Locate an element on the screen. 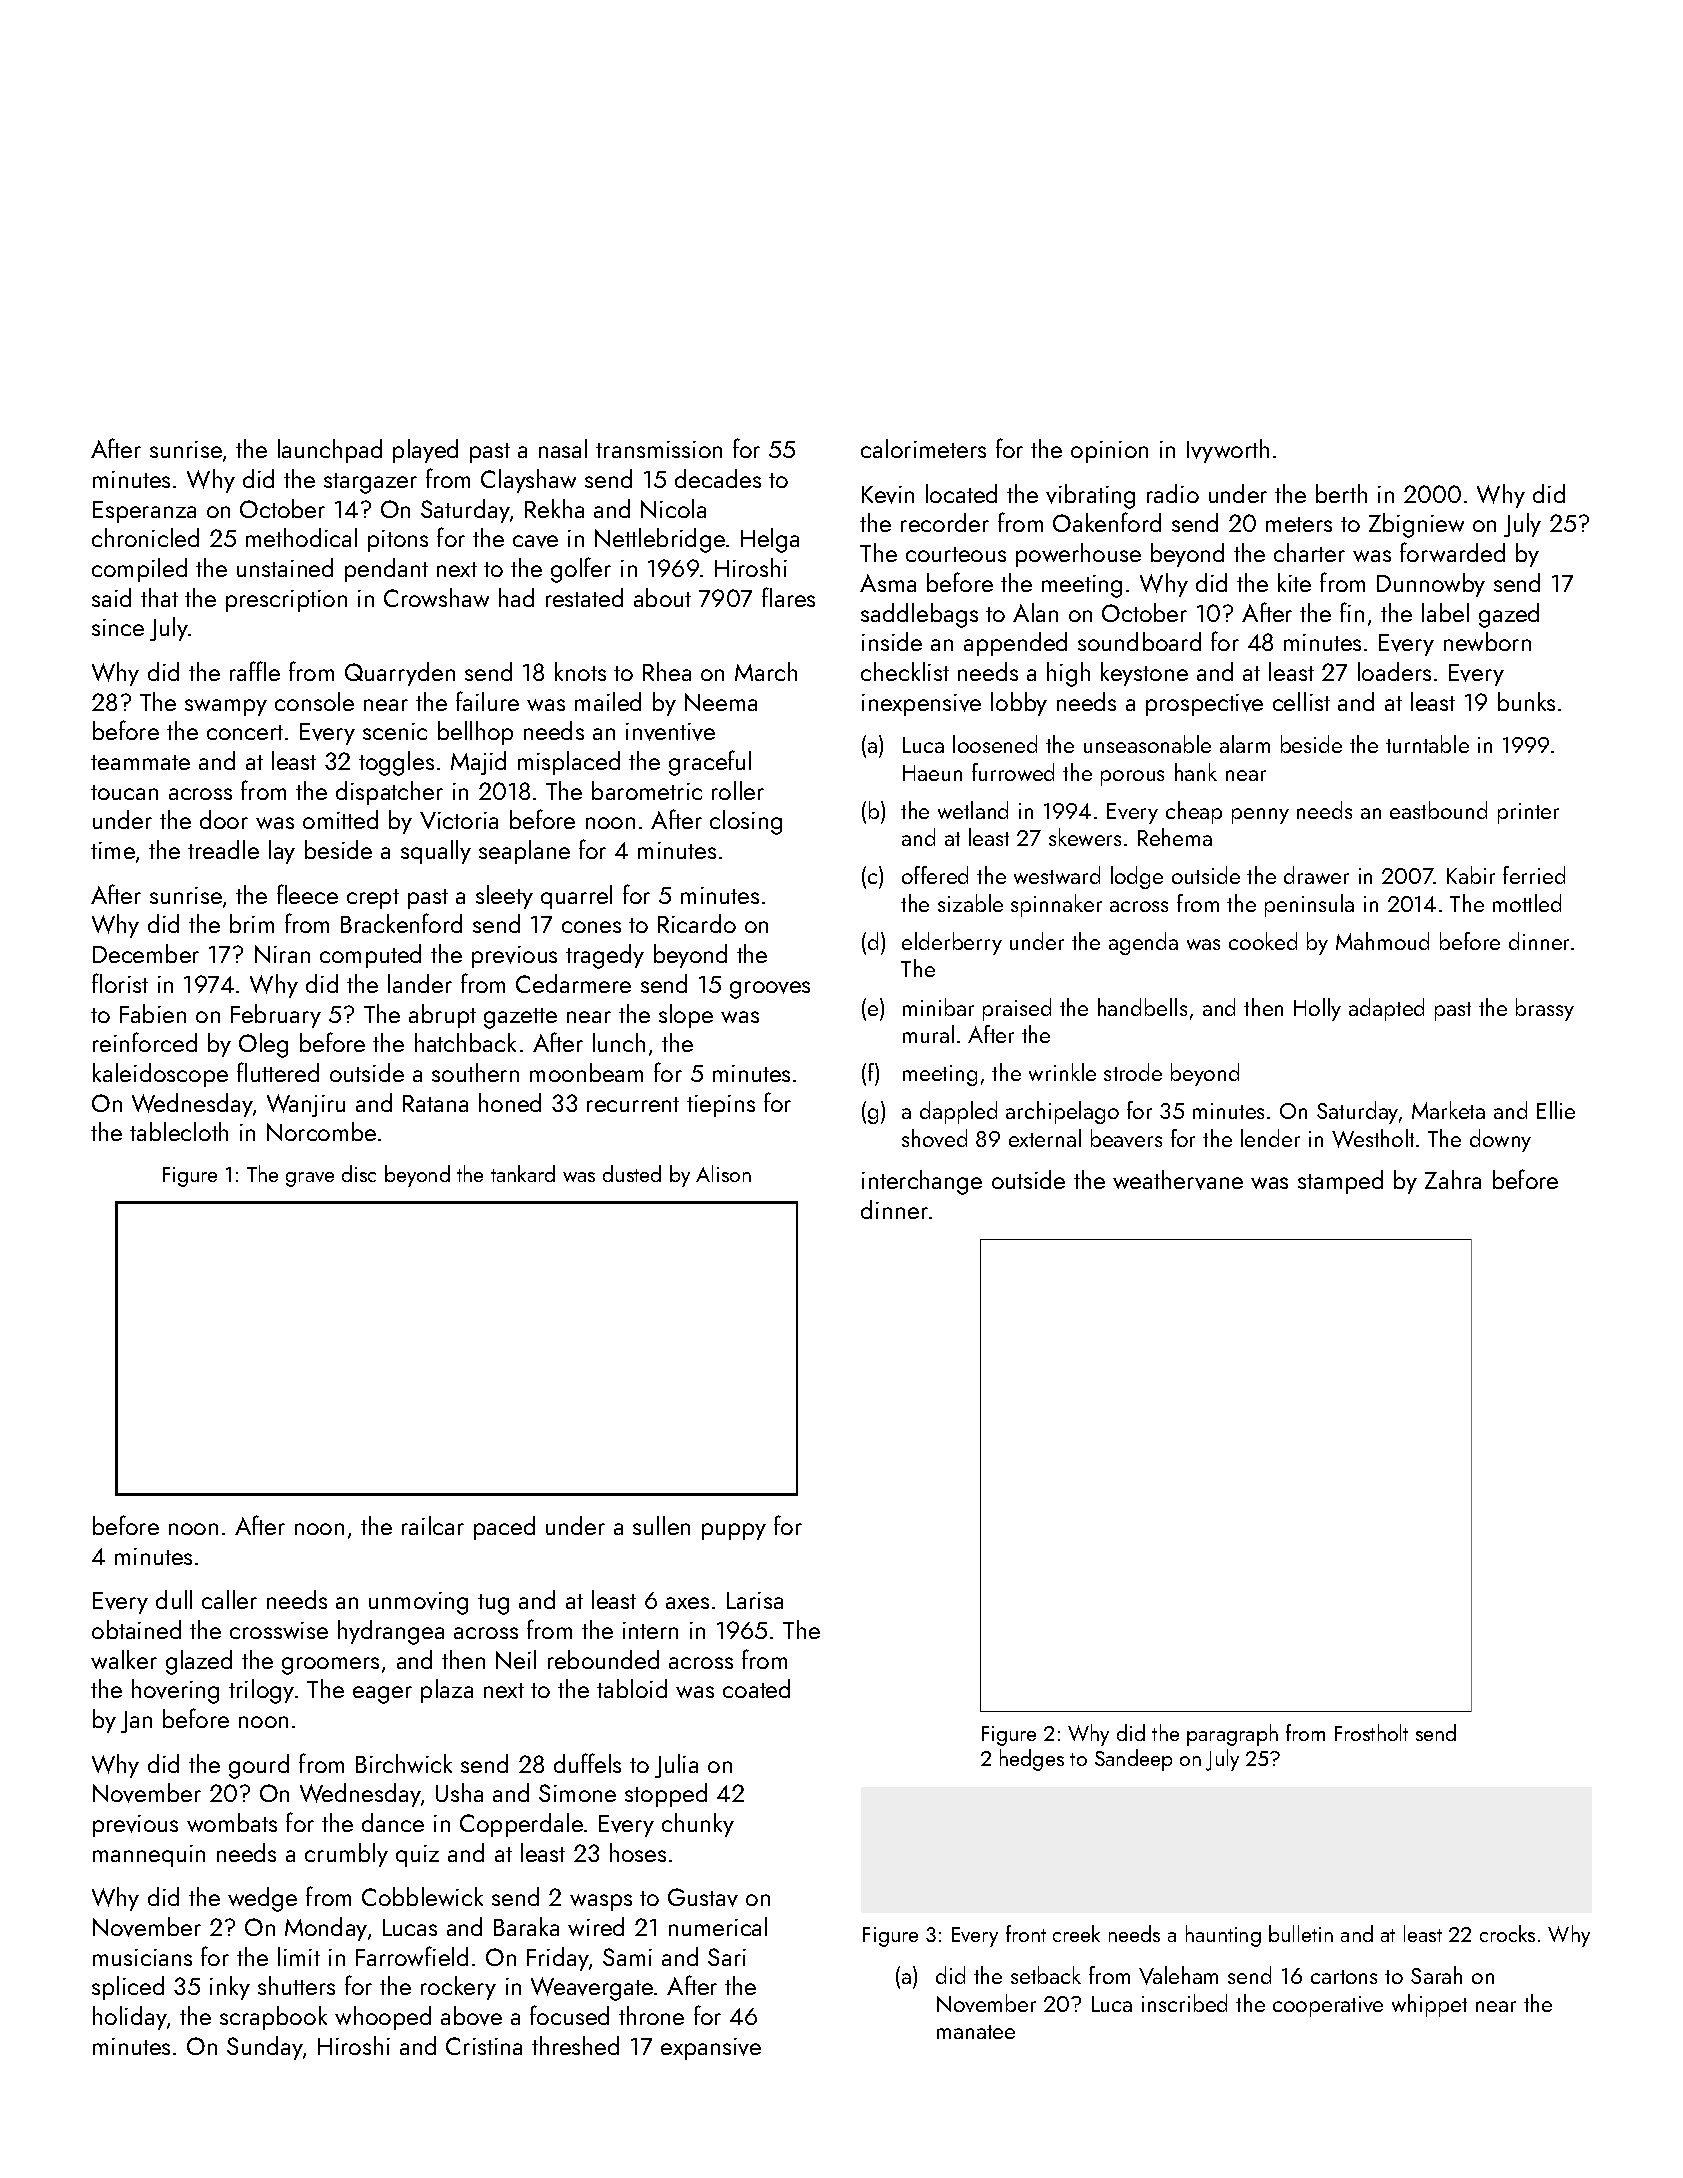 Image resolution: width=1683 pixels, height=2178 pixels. gourd is located at coordinates (259, 1766).
